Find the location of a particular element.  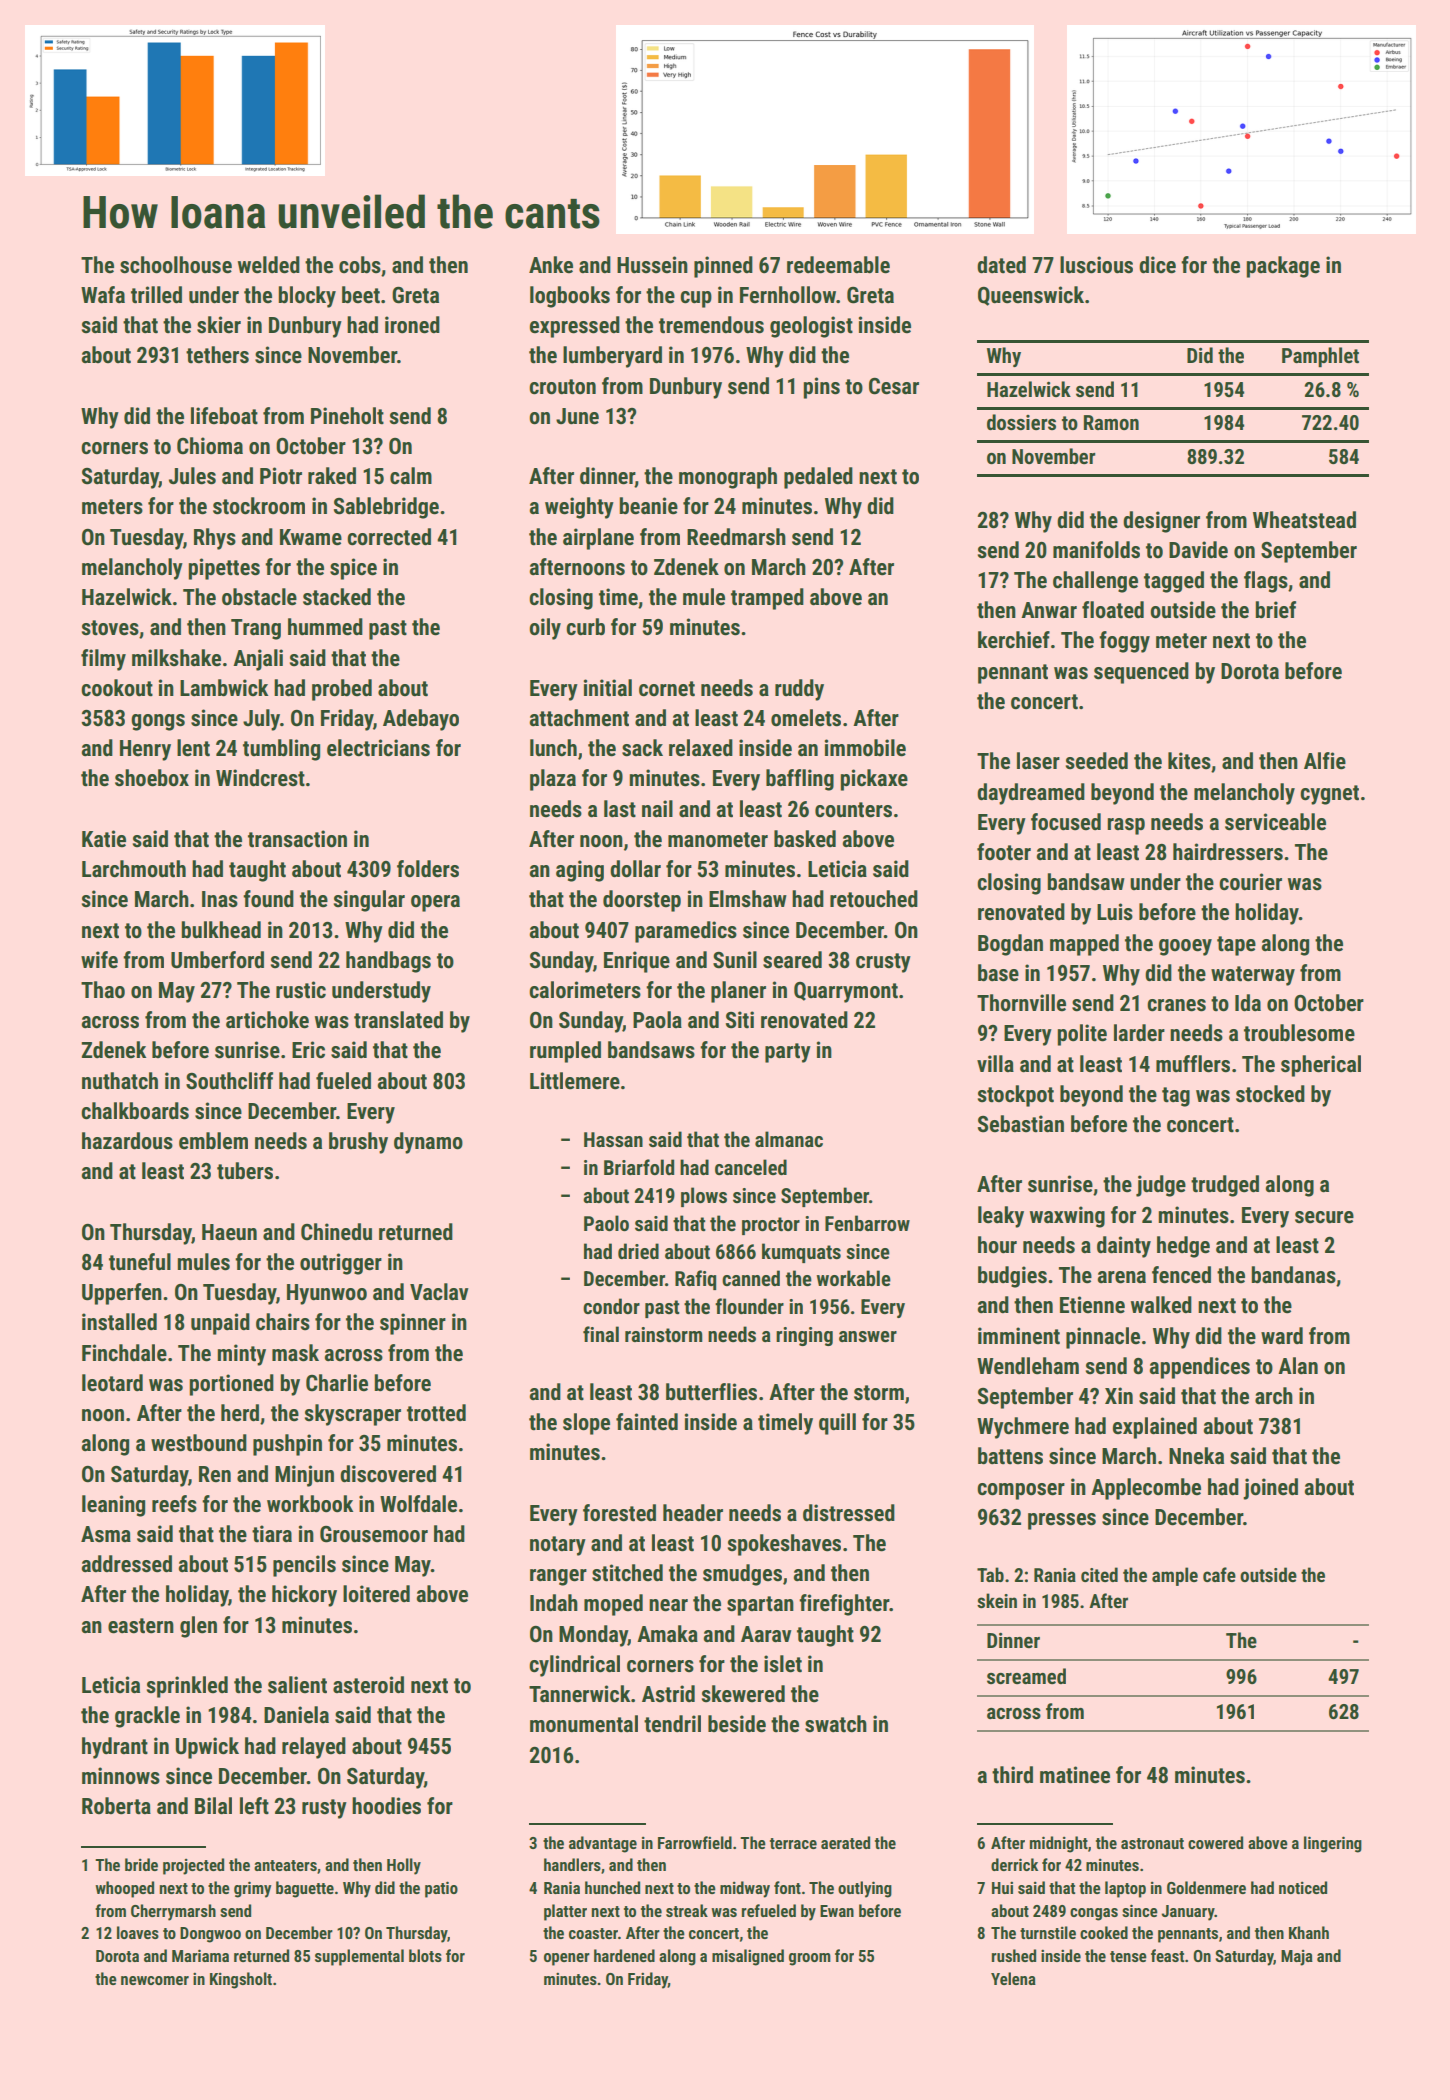

Wafa is located at coordinates (103, 295).
